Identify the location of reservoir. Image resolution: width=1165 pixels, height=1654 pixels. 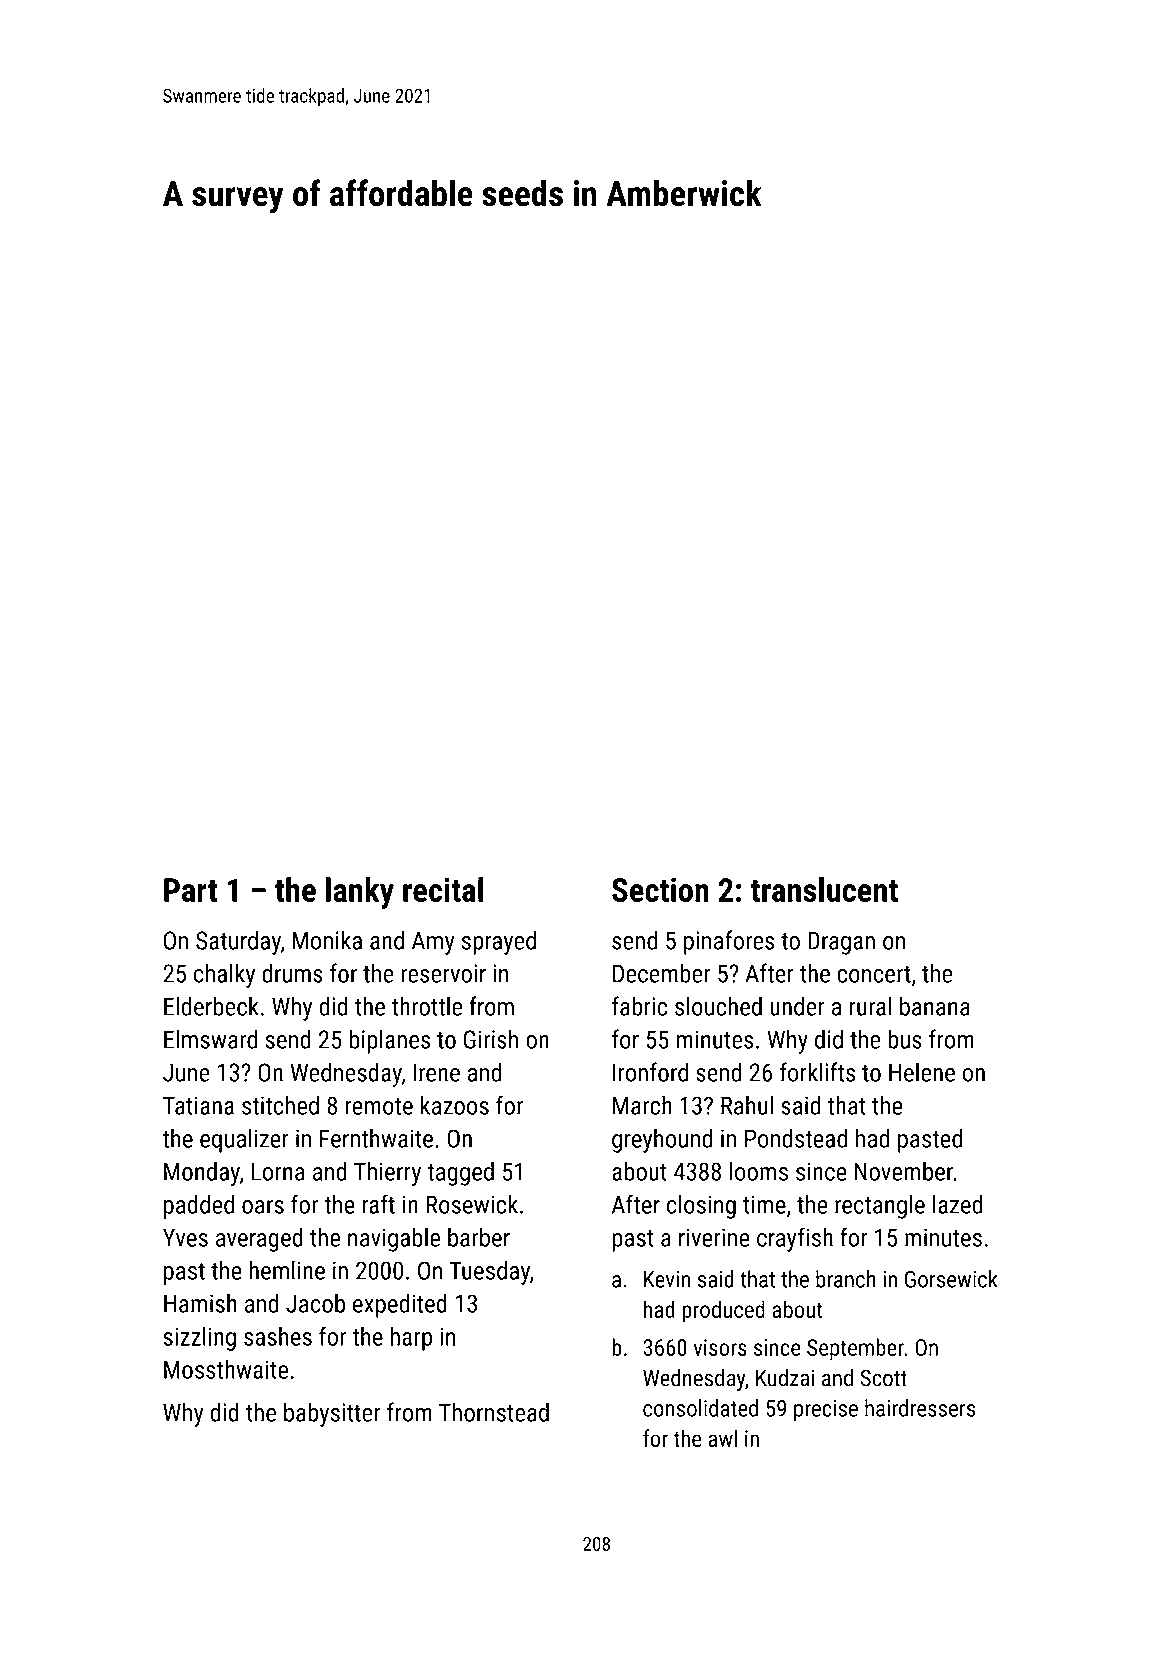
(443, 973).
